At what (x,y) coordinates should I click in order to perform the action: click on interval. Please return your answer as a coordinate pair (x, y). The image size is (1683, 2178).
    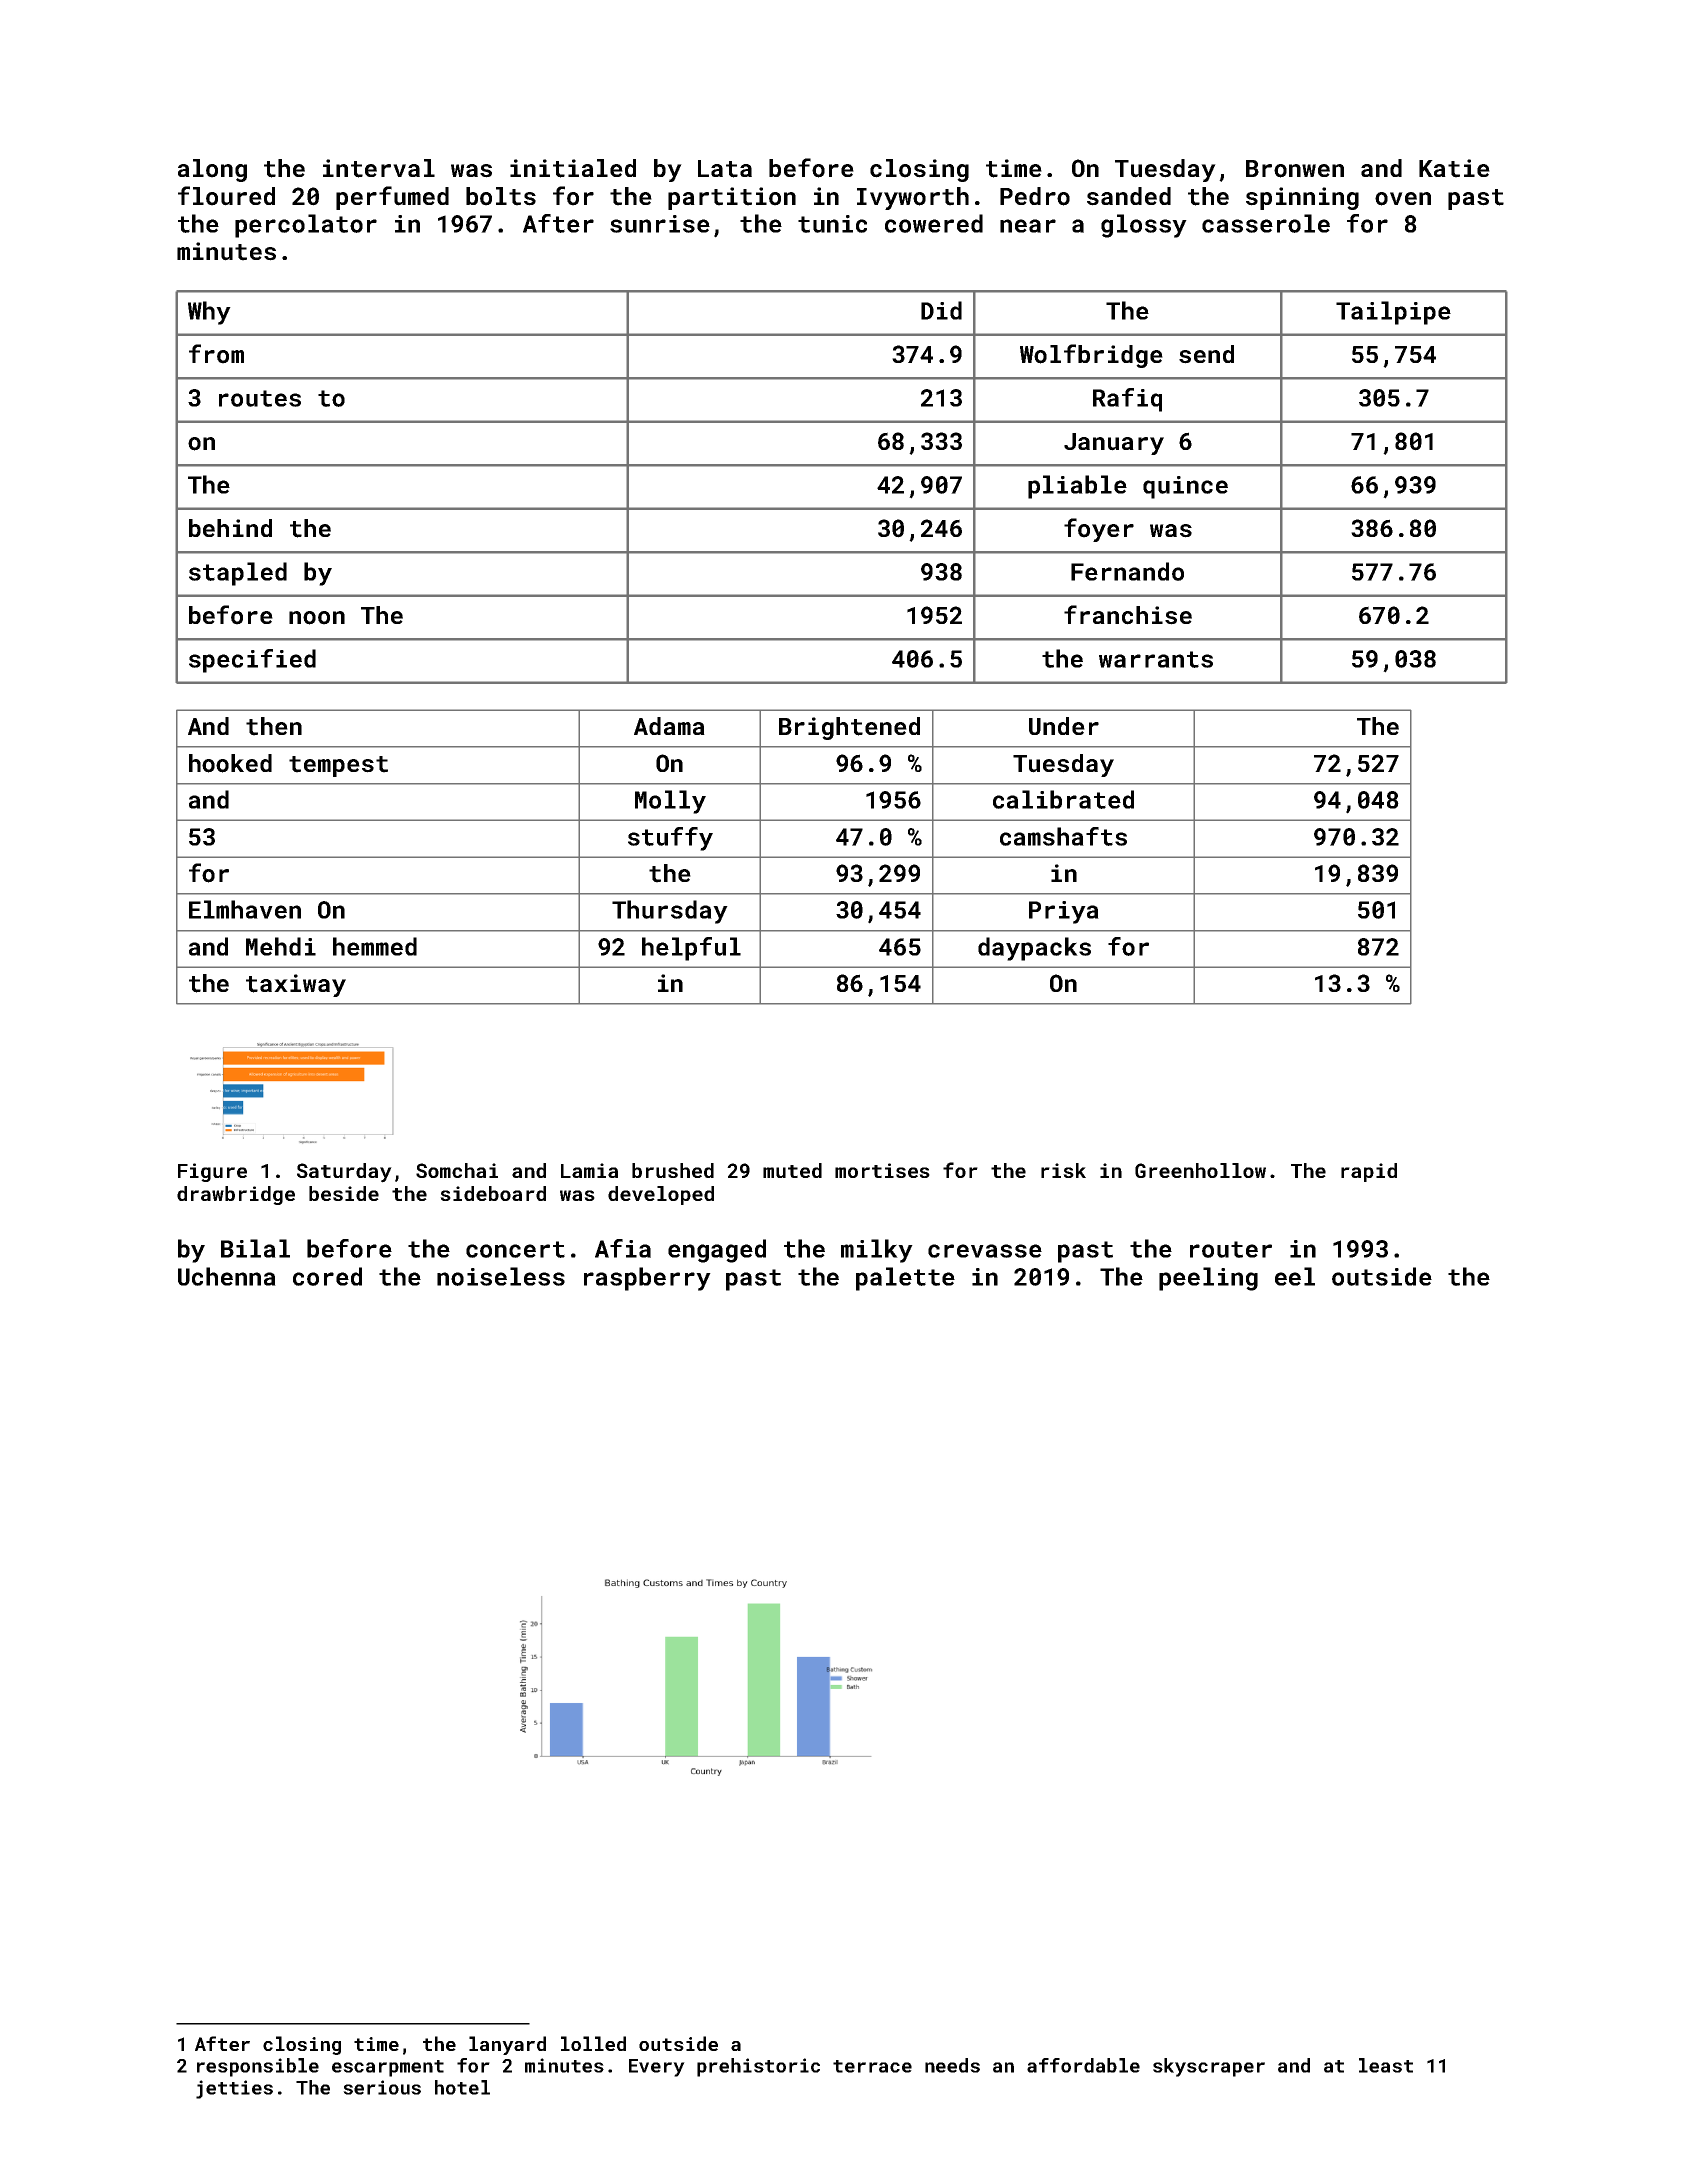
    Looking at the image, I should click on (379, 168).
